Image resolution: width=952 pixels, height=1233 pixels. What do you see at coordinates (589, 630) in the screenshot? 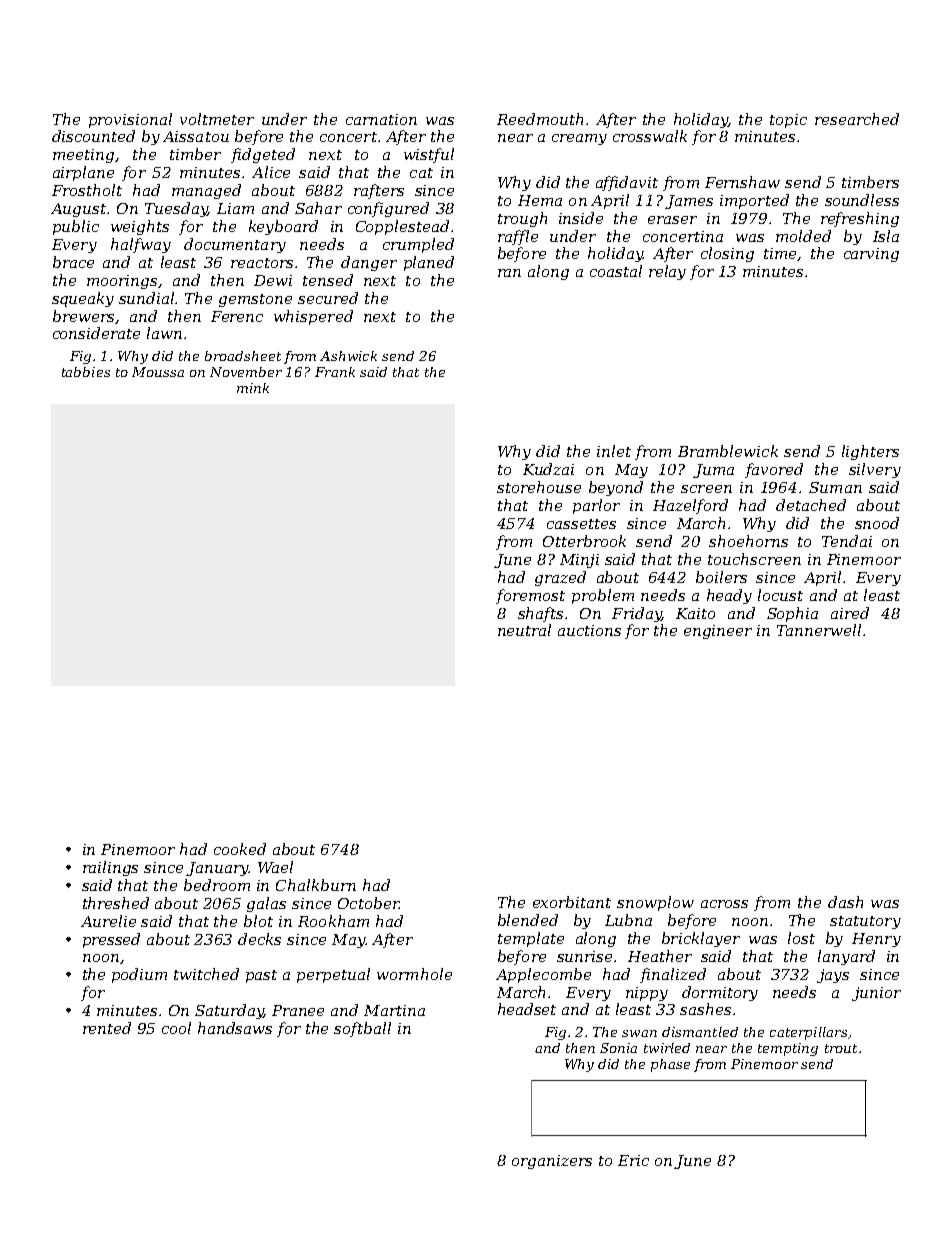
I see `auctions` at bounding box center [589, 630].
